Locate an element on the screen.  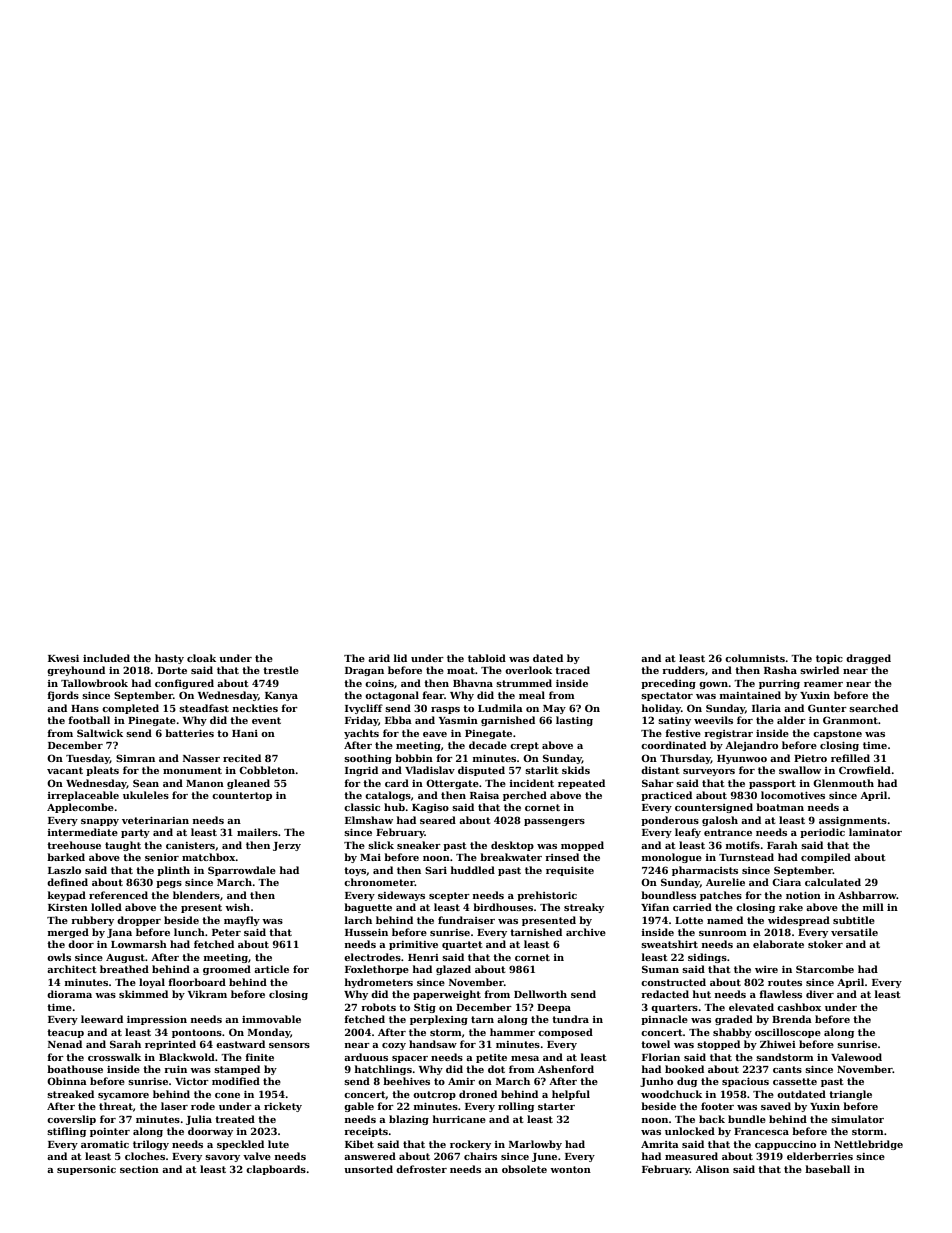
ruin is located at coordinates (175, 1069).
